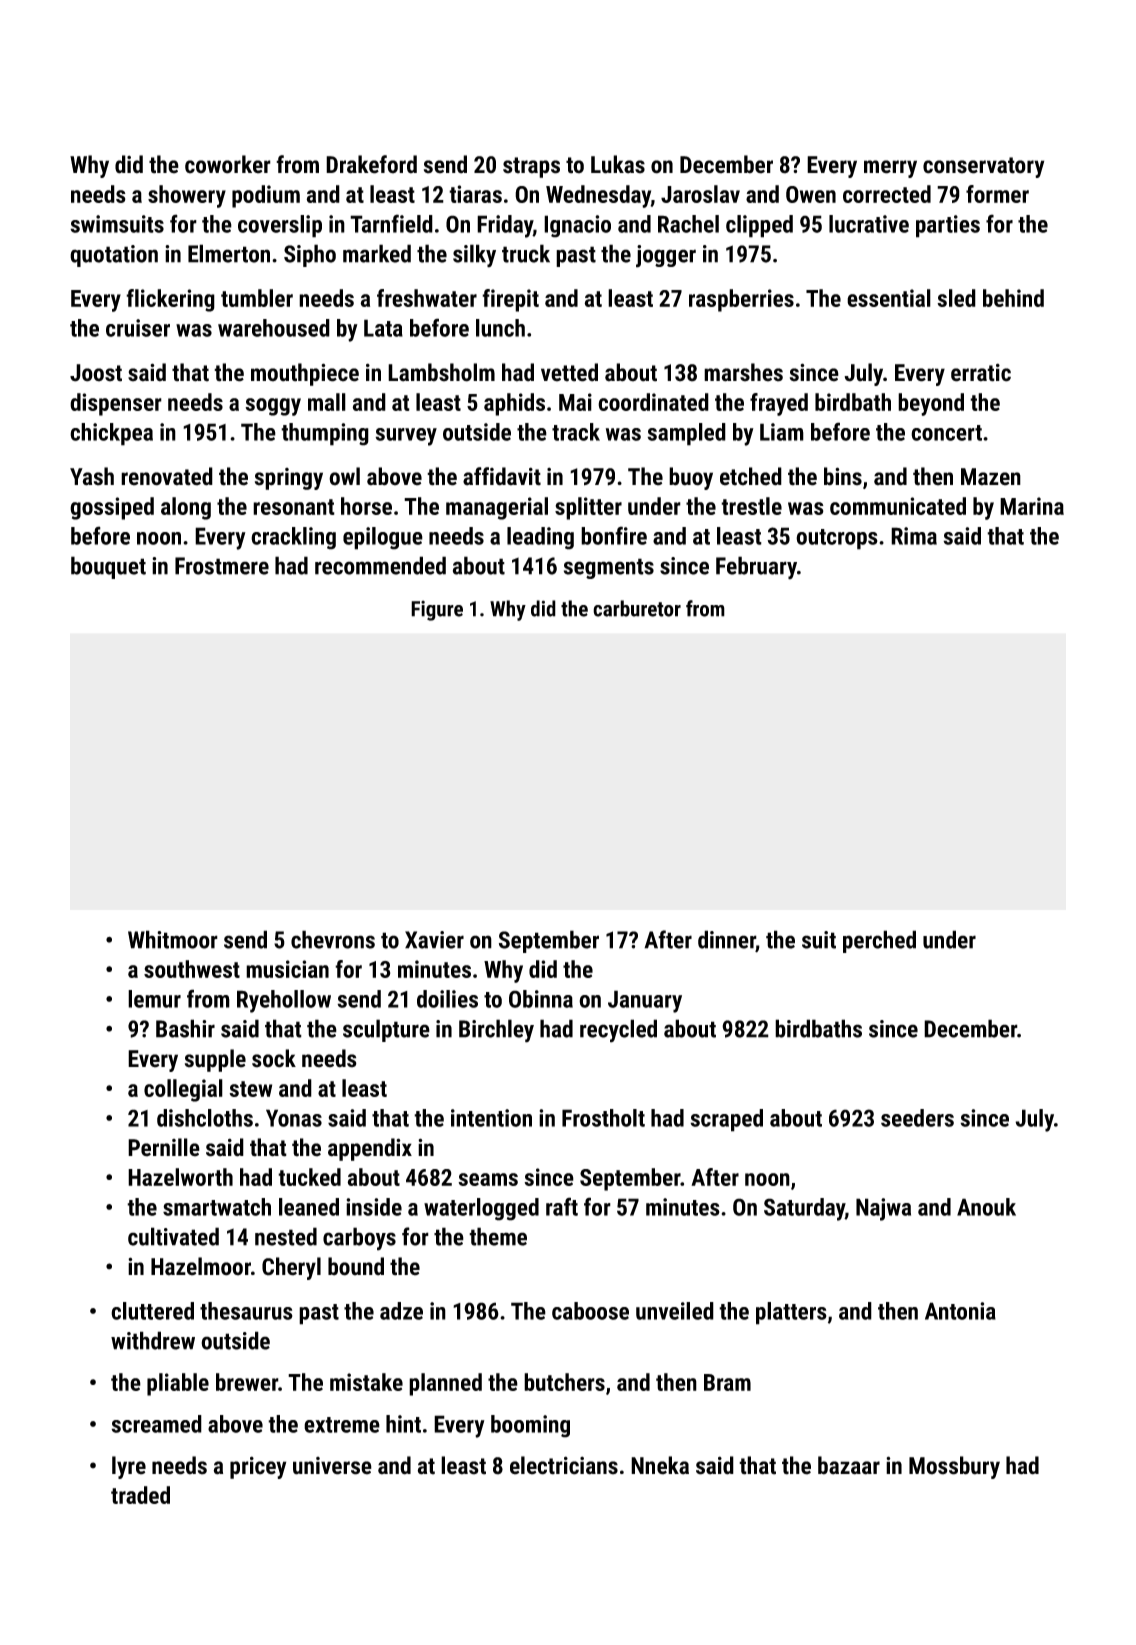 The width and height of the screenshot is (1136, 1645). Describe the element at coordinates (154, 999) in the screenshot. I see `lemur` at that location.
